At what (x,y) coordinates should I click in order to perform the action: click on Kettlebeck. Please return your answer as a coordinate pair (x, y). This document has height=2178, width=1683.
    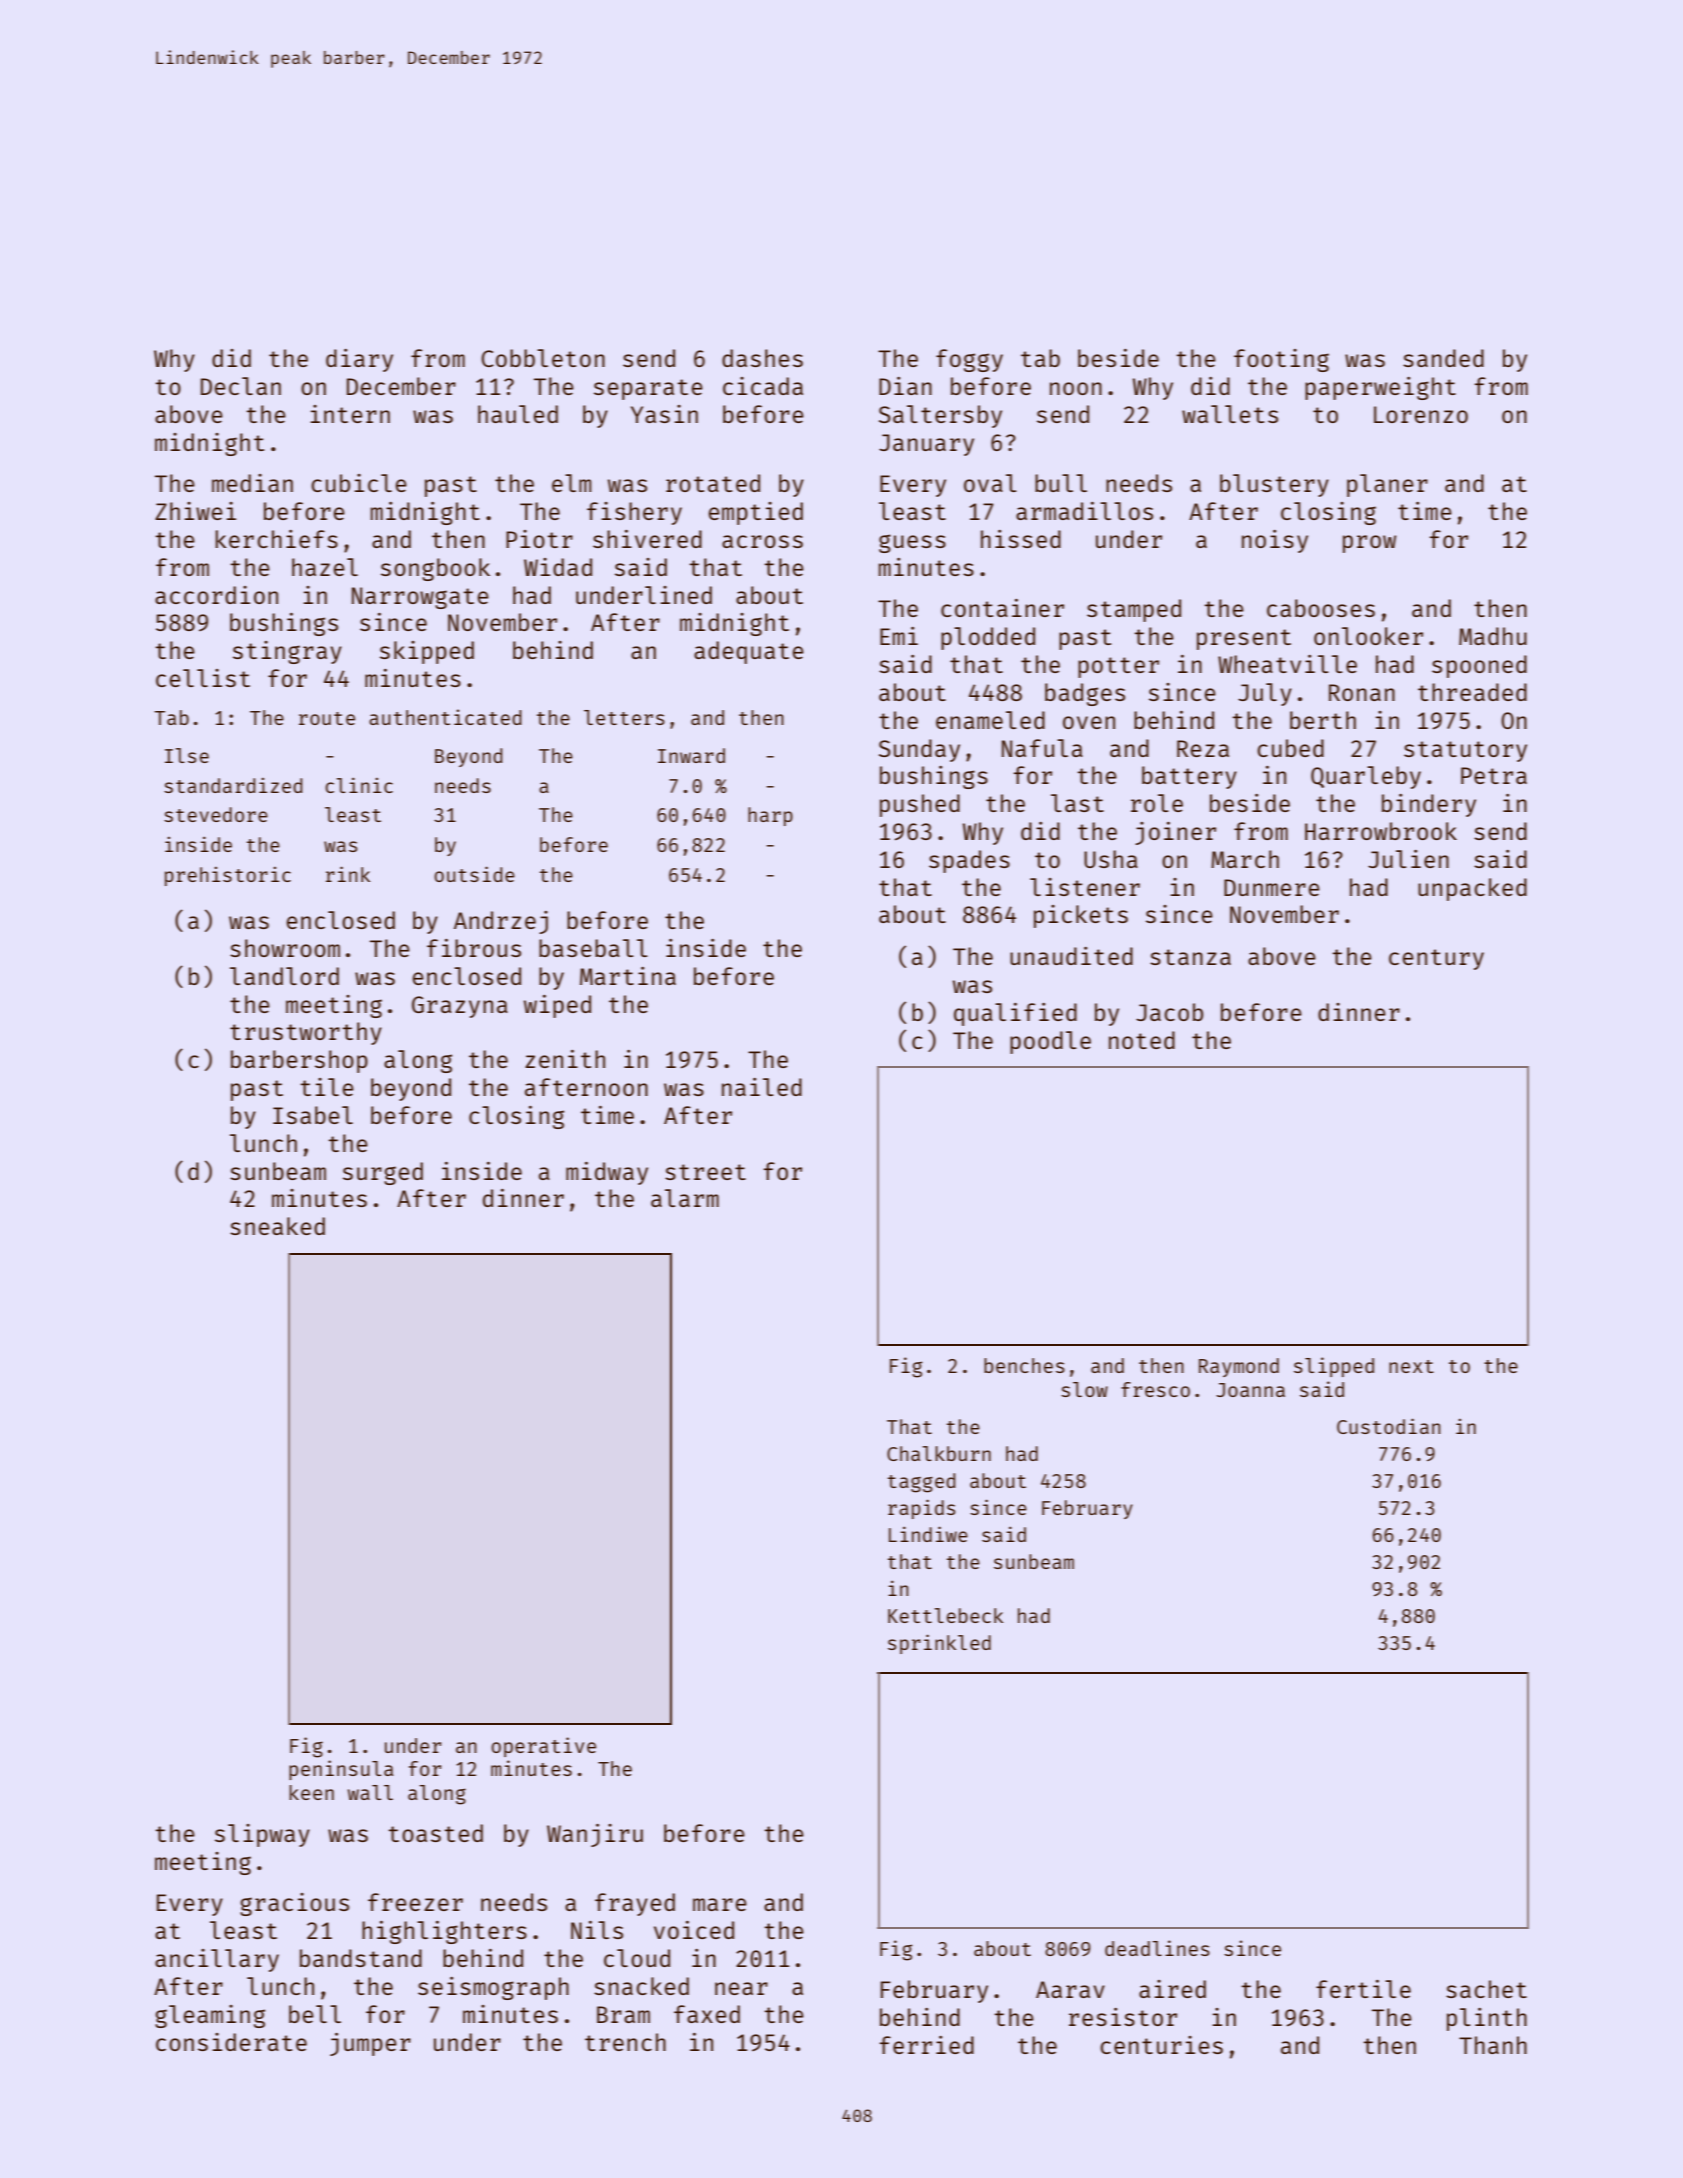
    Looking at the image, I should click on (945, 1615).
